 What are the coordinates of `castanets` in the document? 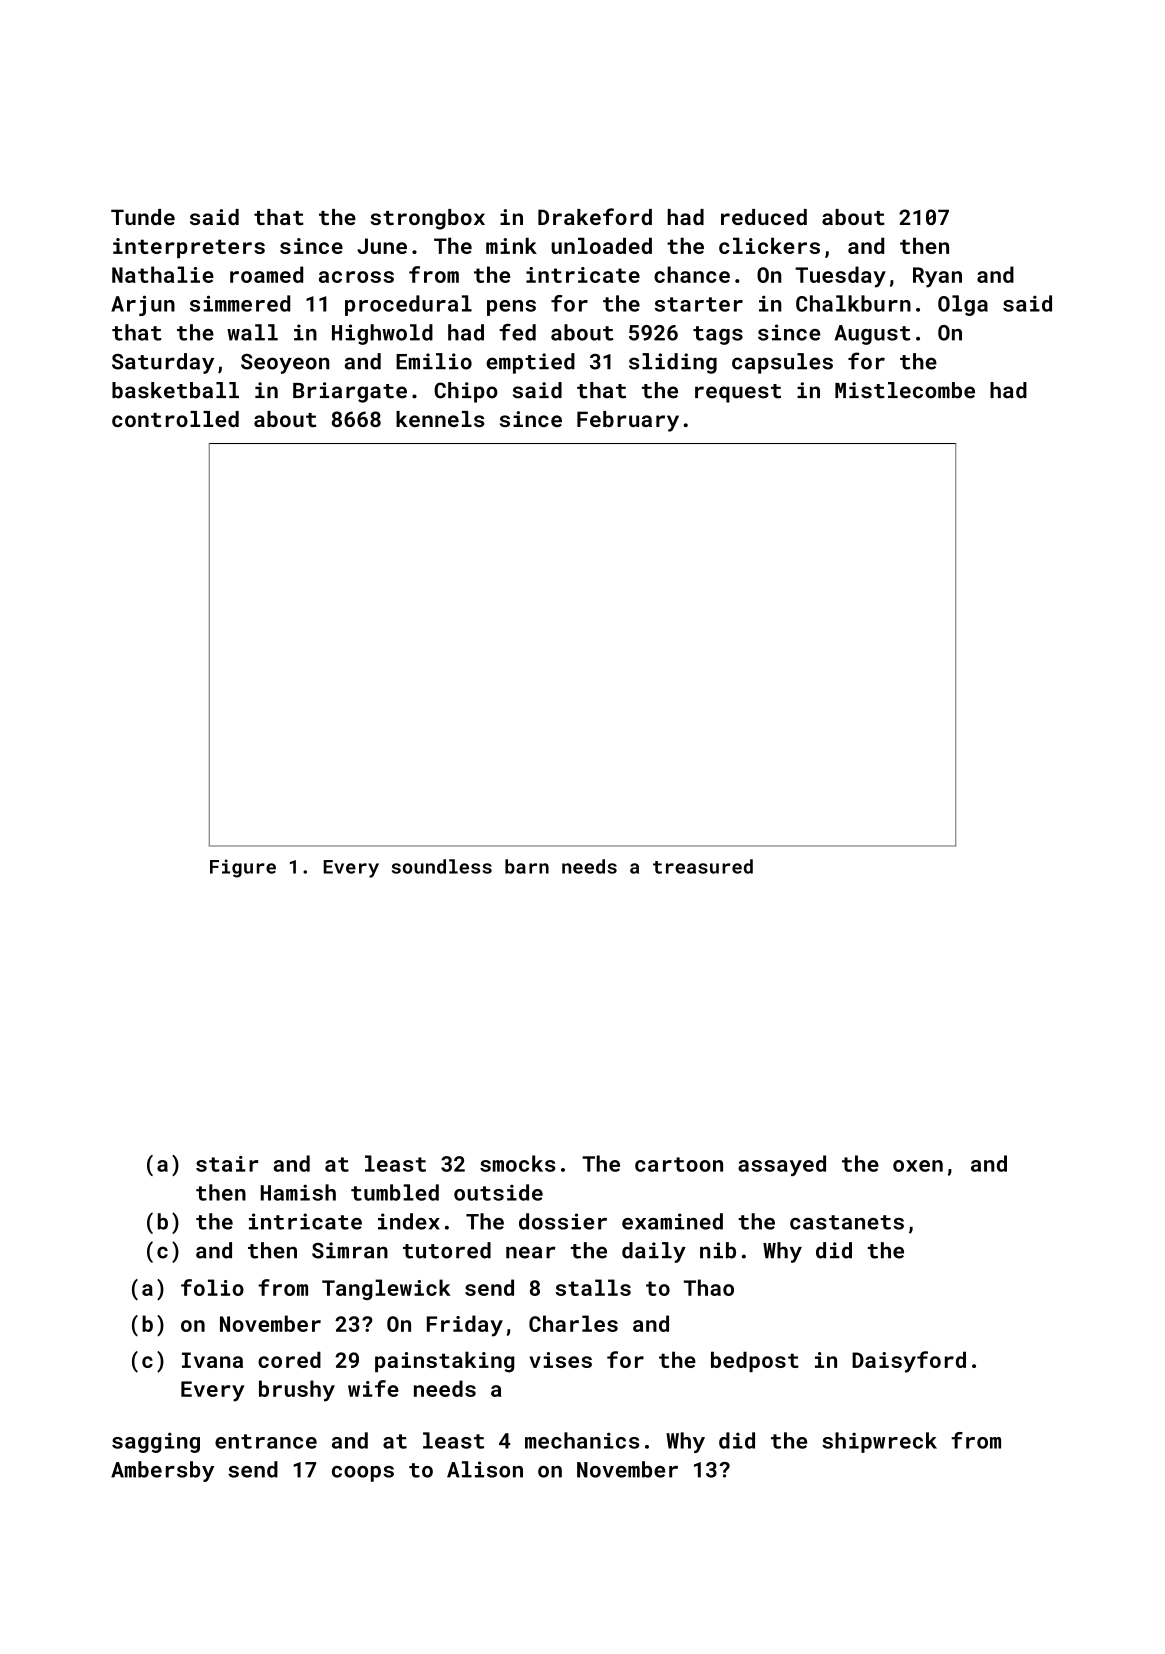 It's located at (847, 1222).
